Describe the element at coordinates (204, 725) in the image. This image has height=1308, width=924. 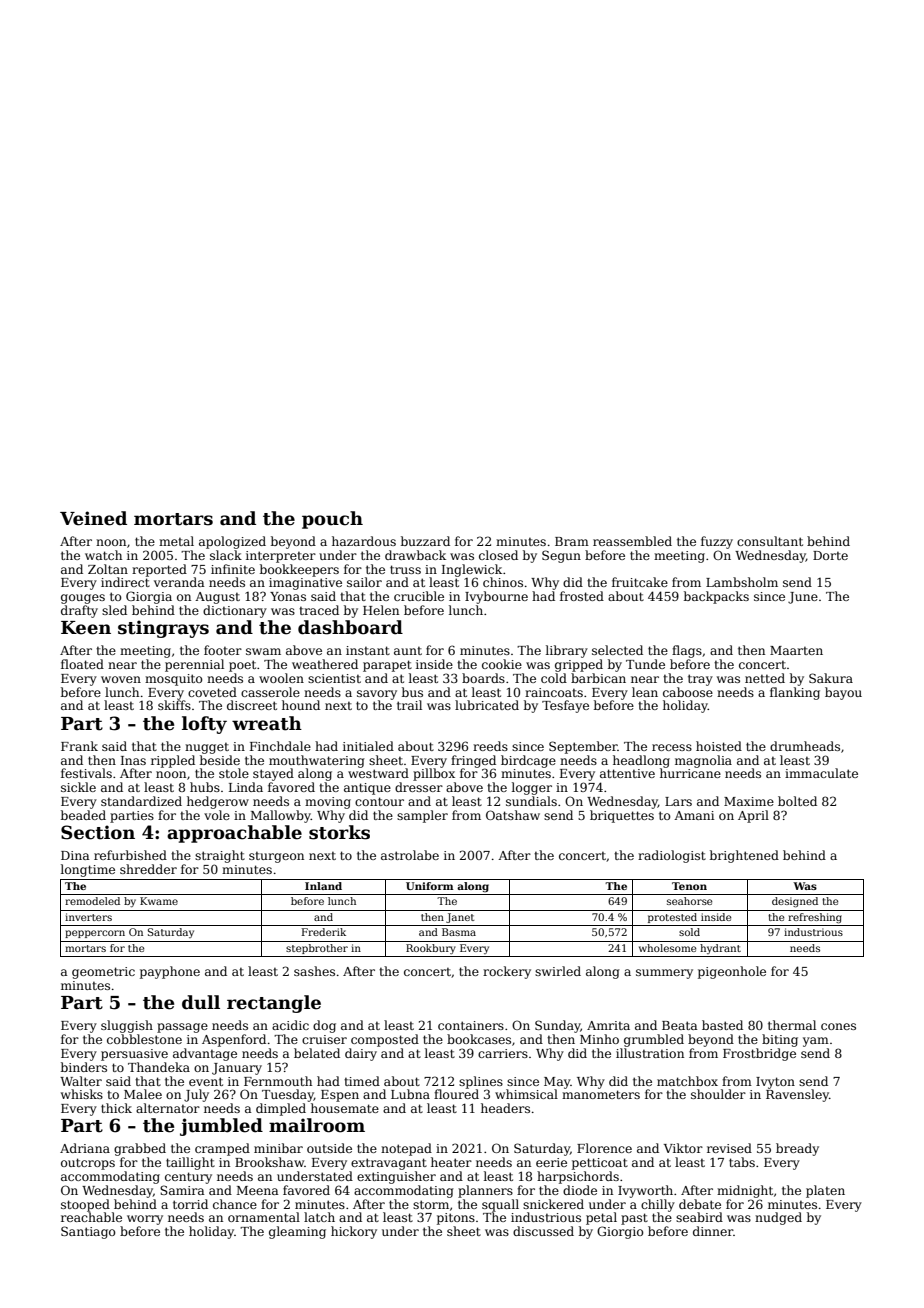
I see `lofty` at that location.
